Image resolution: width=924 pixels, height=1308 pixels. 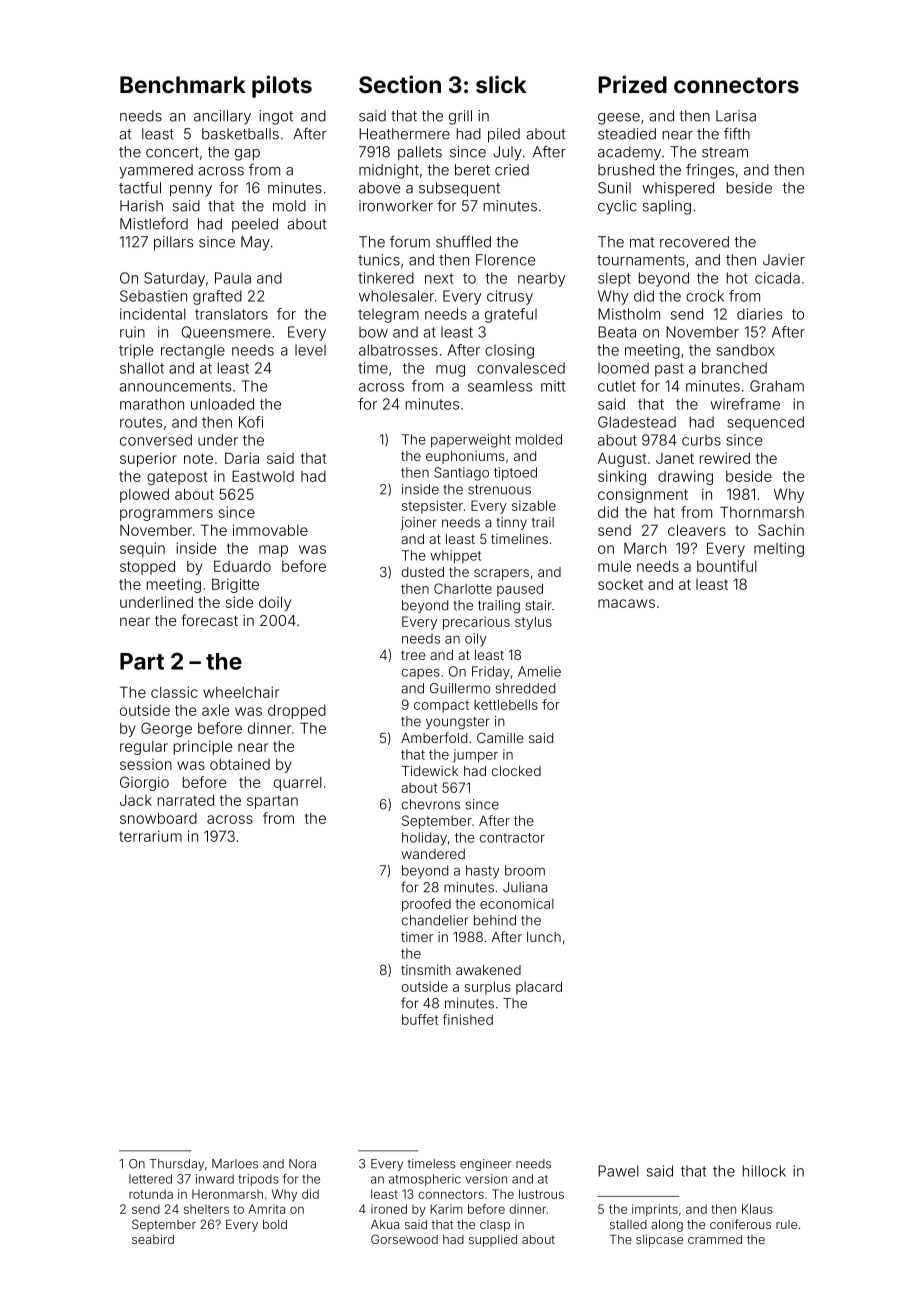 What do you see at coordinates (425, 1180) in the document?
I see `atmospheric` at bounding box center [425, 1180].
